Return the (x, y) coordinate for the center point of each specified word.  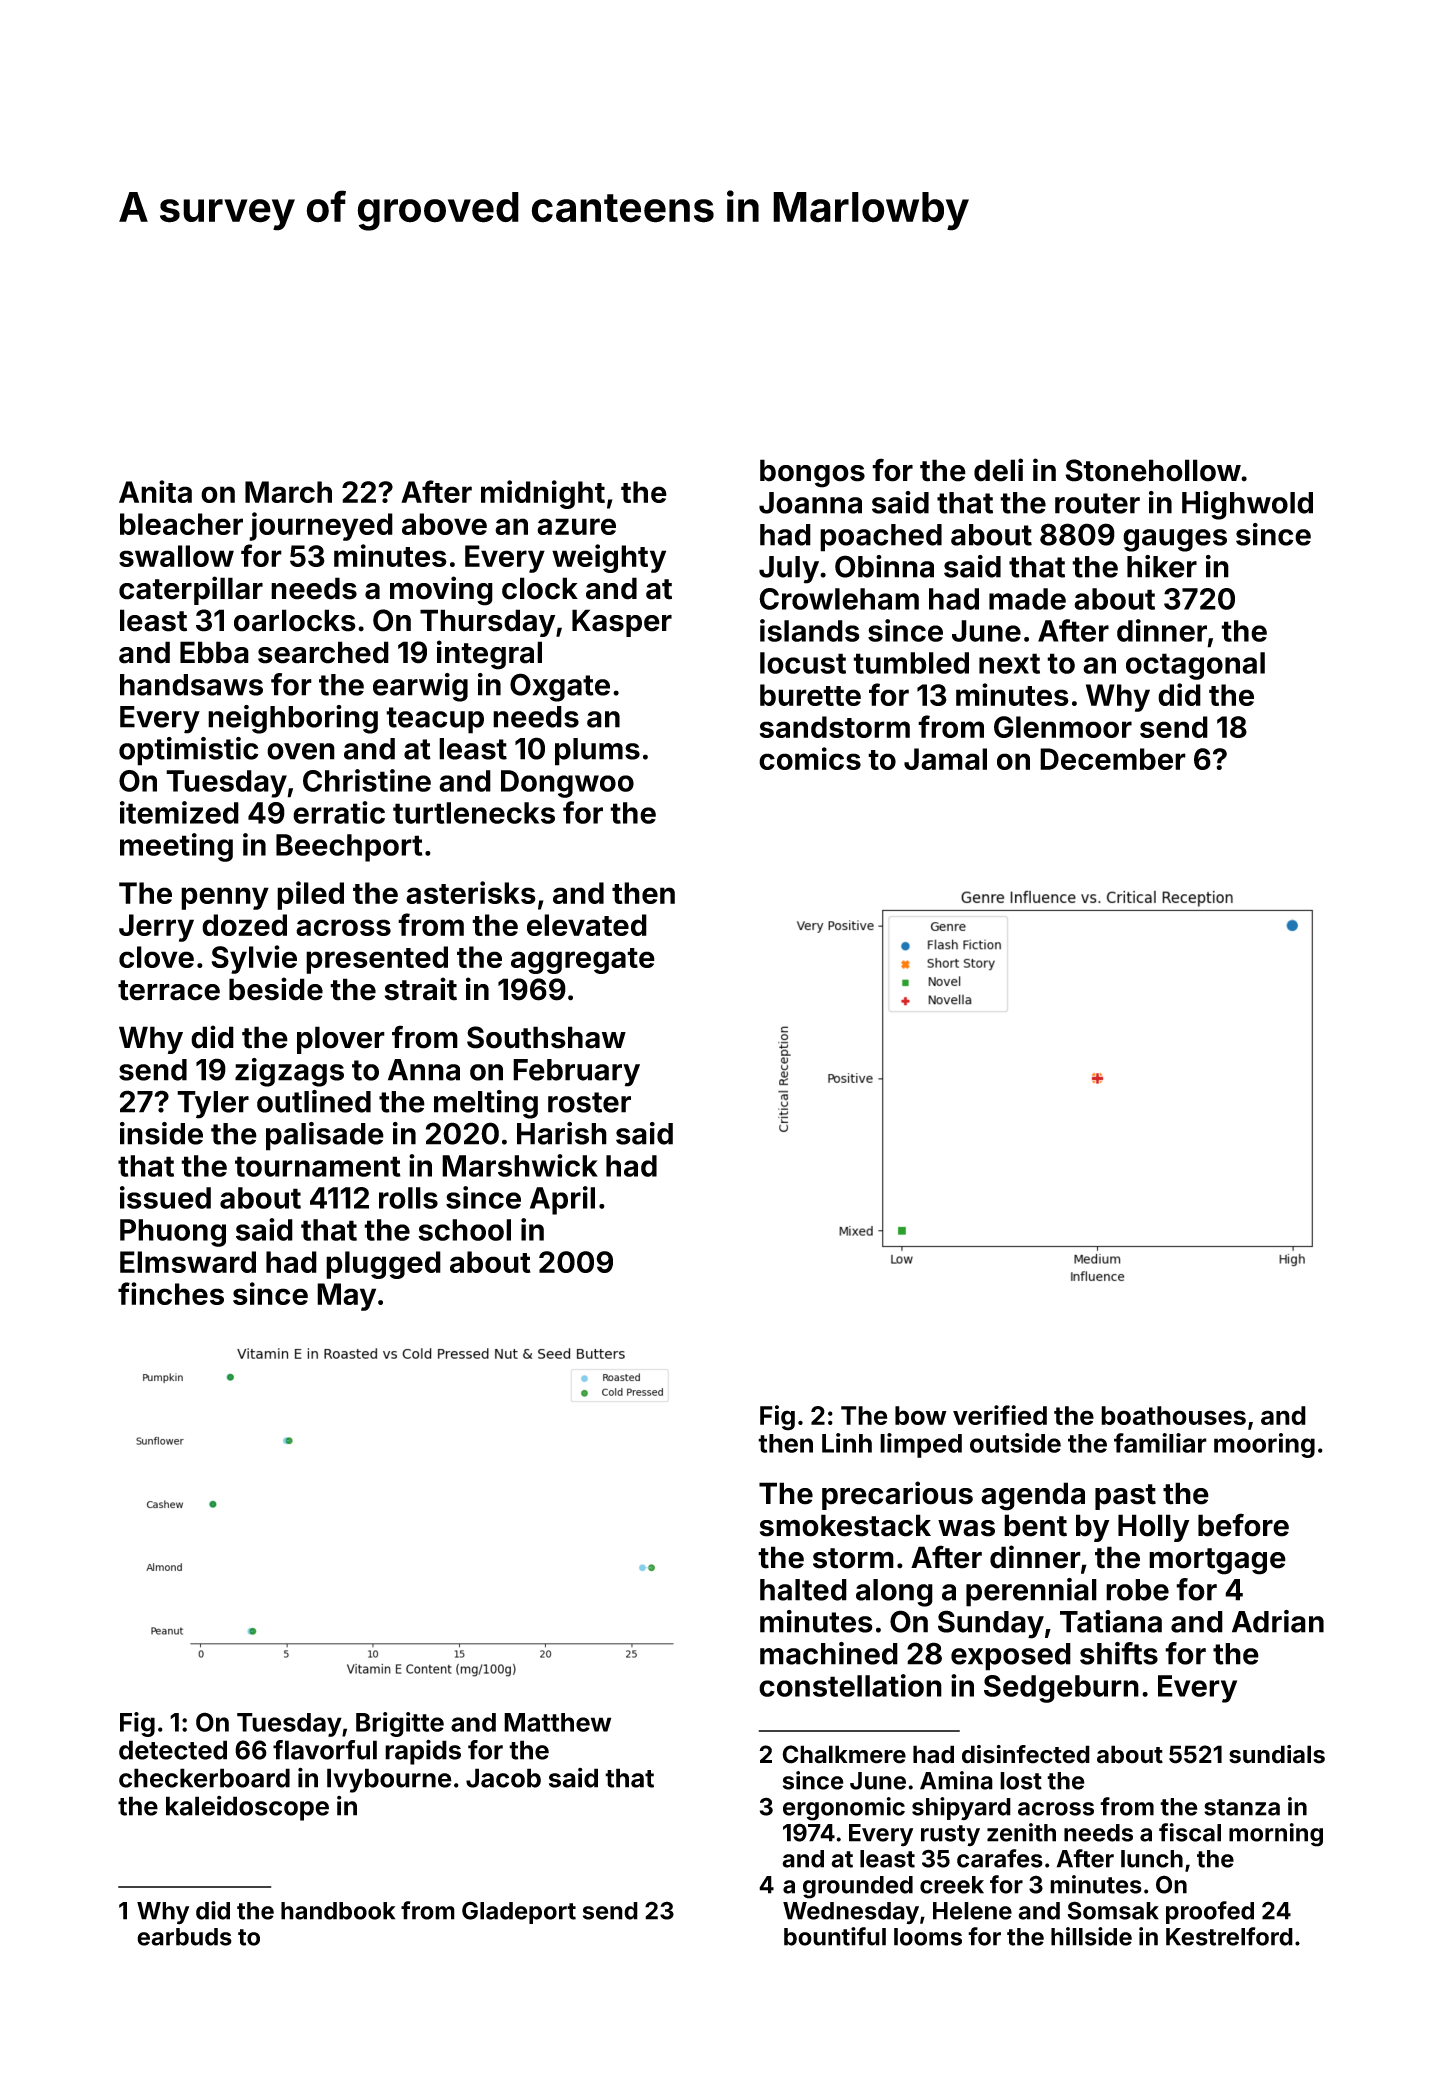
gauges (1175, 540)
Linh (847, 1443)
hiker (1162, 566)
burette (810, 695)
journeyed (321, 526)
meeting (176, 847)
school (464, 1230)
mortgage (1217, 1561)
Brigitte (400, 1724)
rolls (408, 1198)
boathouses (1173, 1415)
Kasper (622, 623)
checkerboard (204, 1778)
